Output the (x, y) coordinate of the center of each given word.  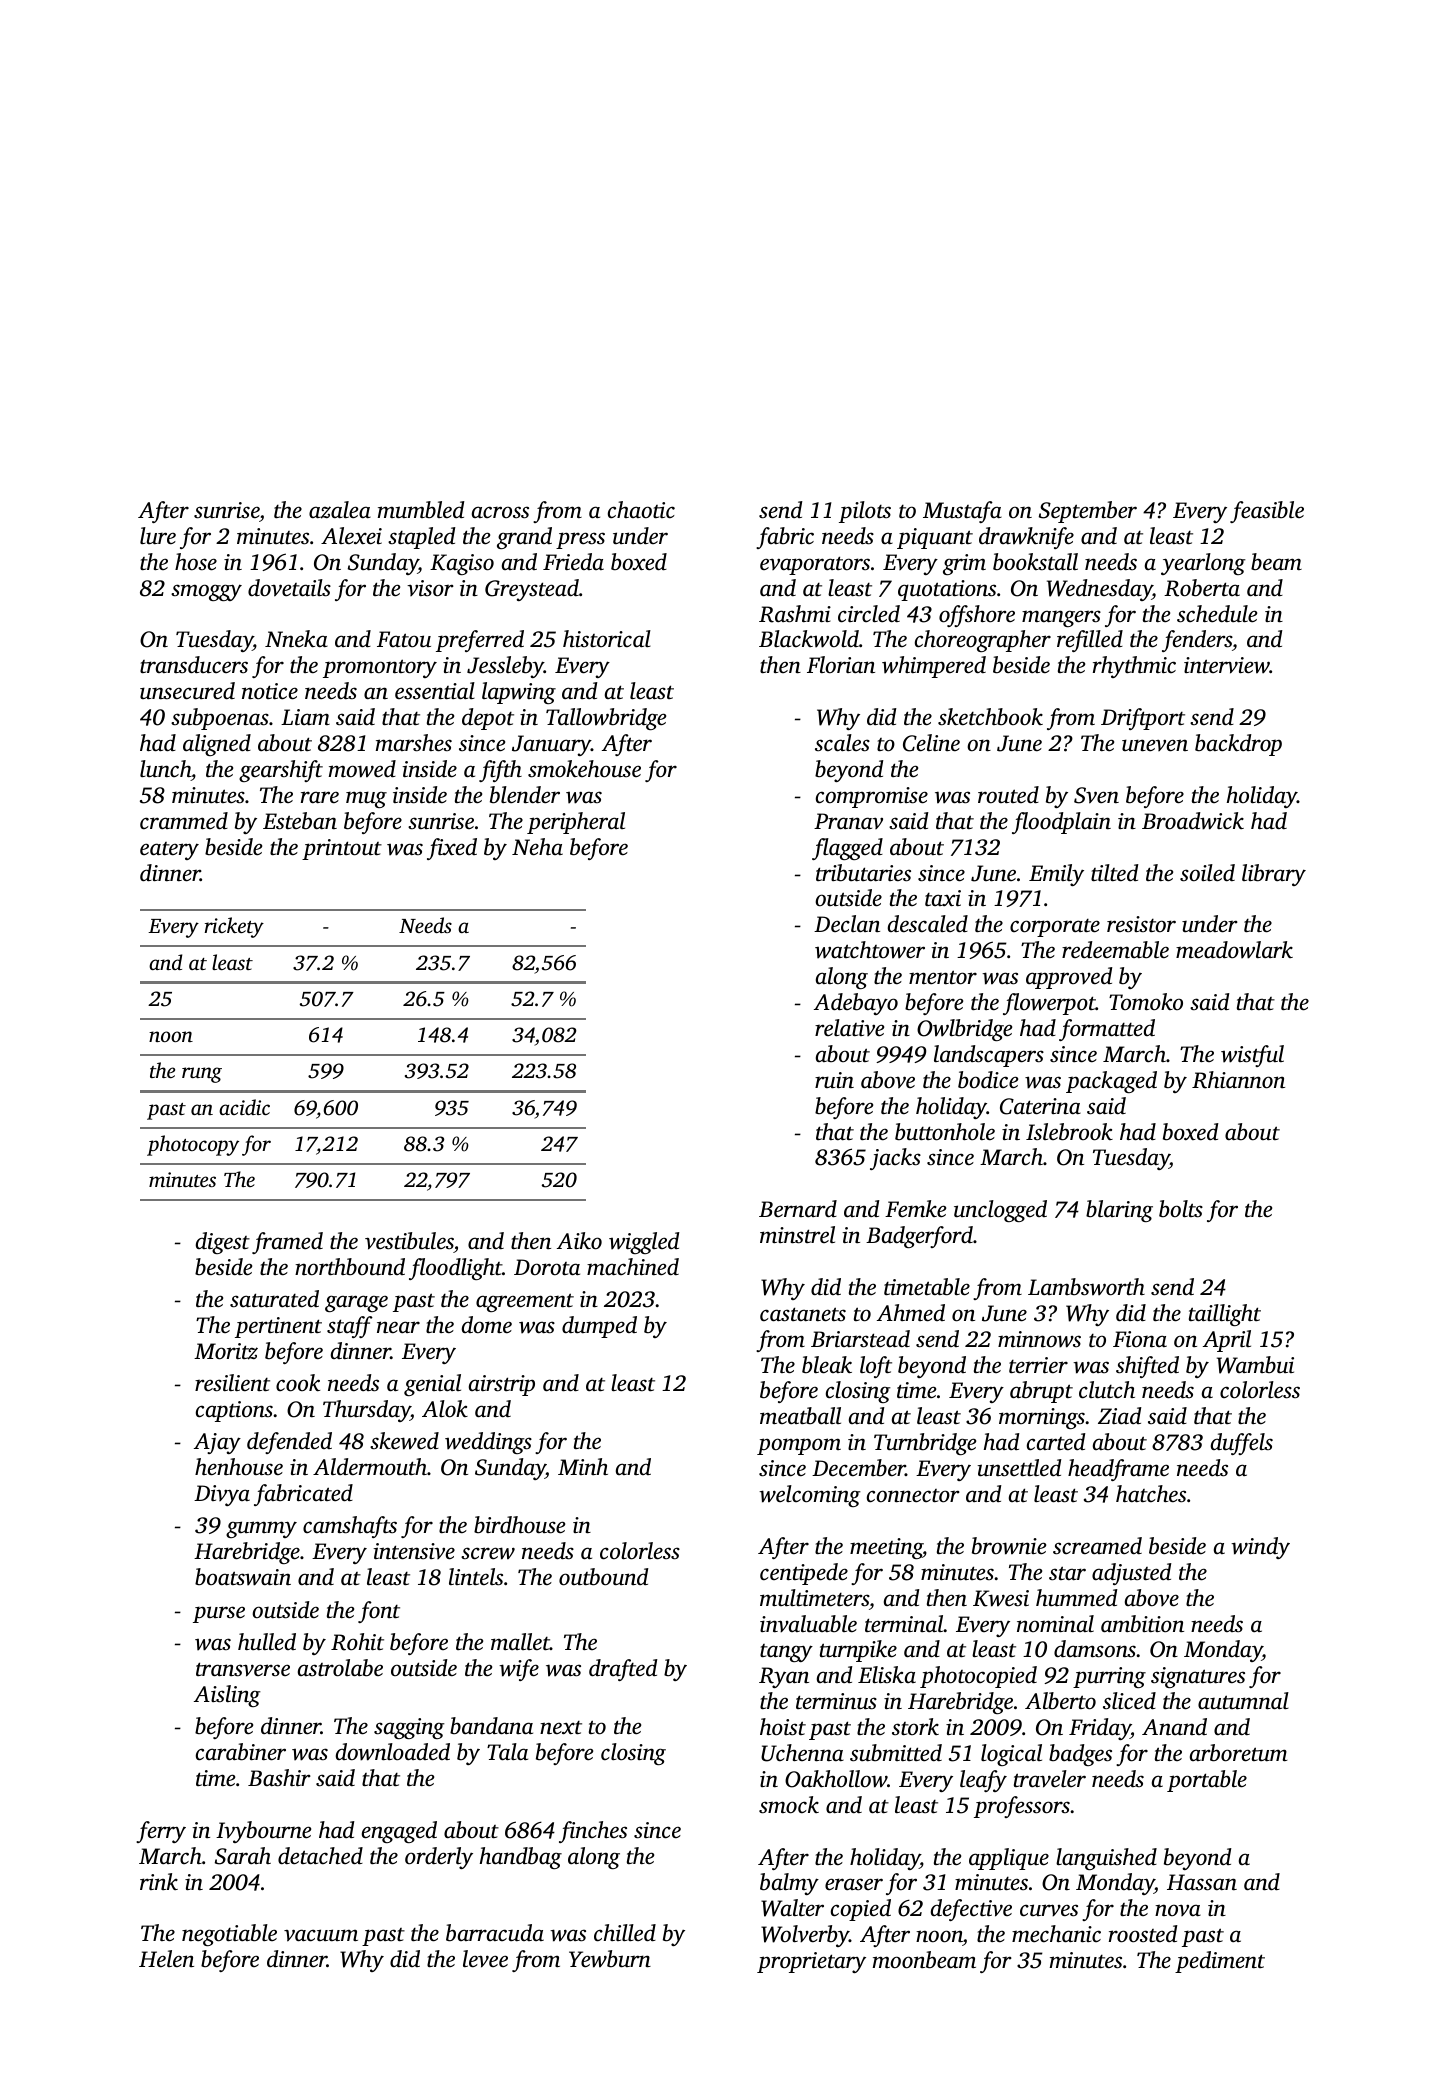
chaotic (641, 510)
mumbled (421, 510)
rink (159, 1881)
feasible (1267, 512)
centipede (804, 1574)
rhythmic (1134, 667)
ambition (1142, 1624)
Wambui (1255, 1365)
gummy (261, 1529)
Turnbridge (925, 1444)
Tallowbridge (606, 719)
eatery (169, 851)
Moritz (226, 1351)
